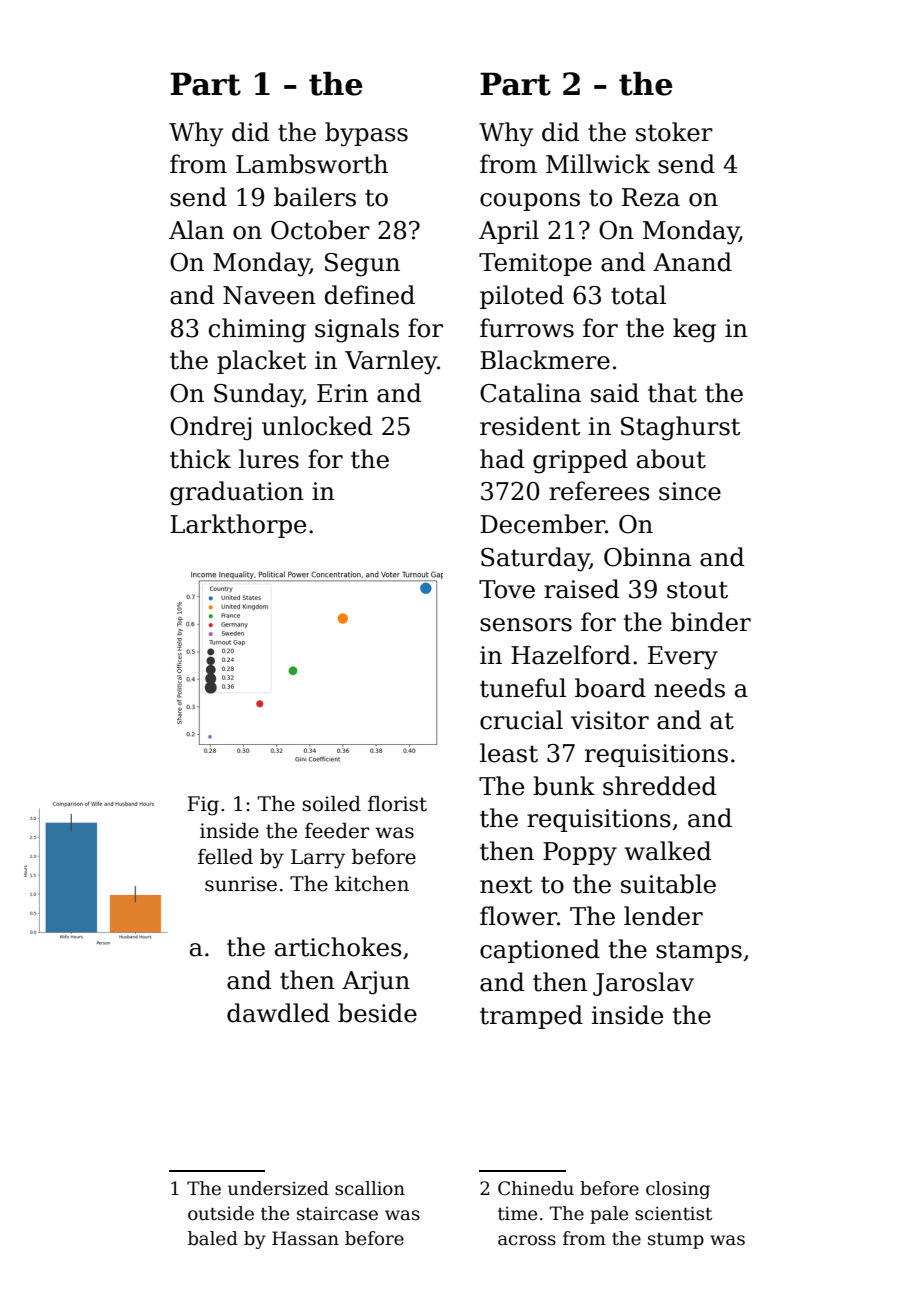 The image size is (924, 1311). I want to click on bypass, so click(366, 134).
